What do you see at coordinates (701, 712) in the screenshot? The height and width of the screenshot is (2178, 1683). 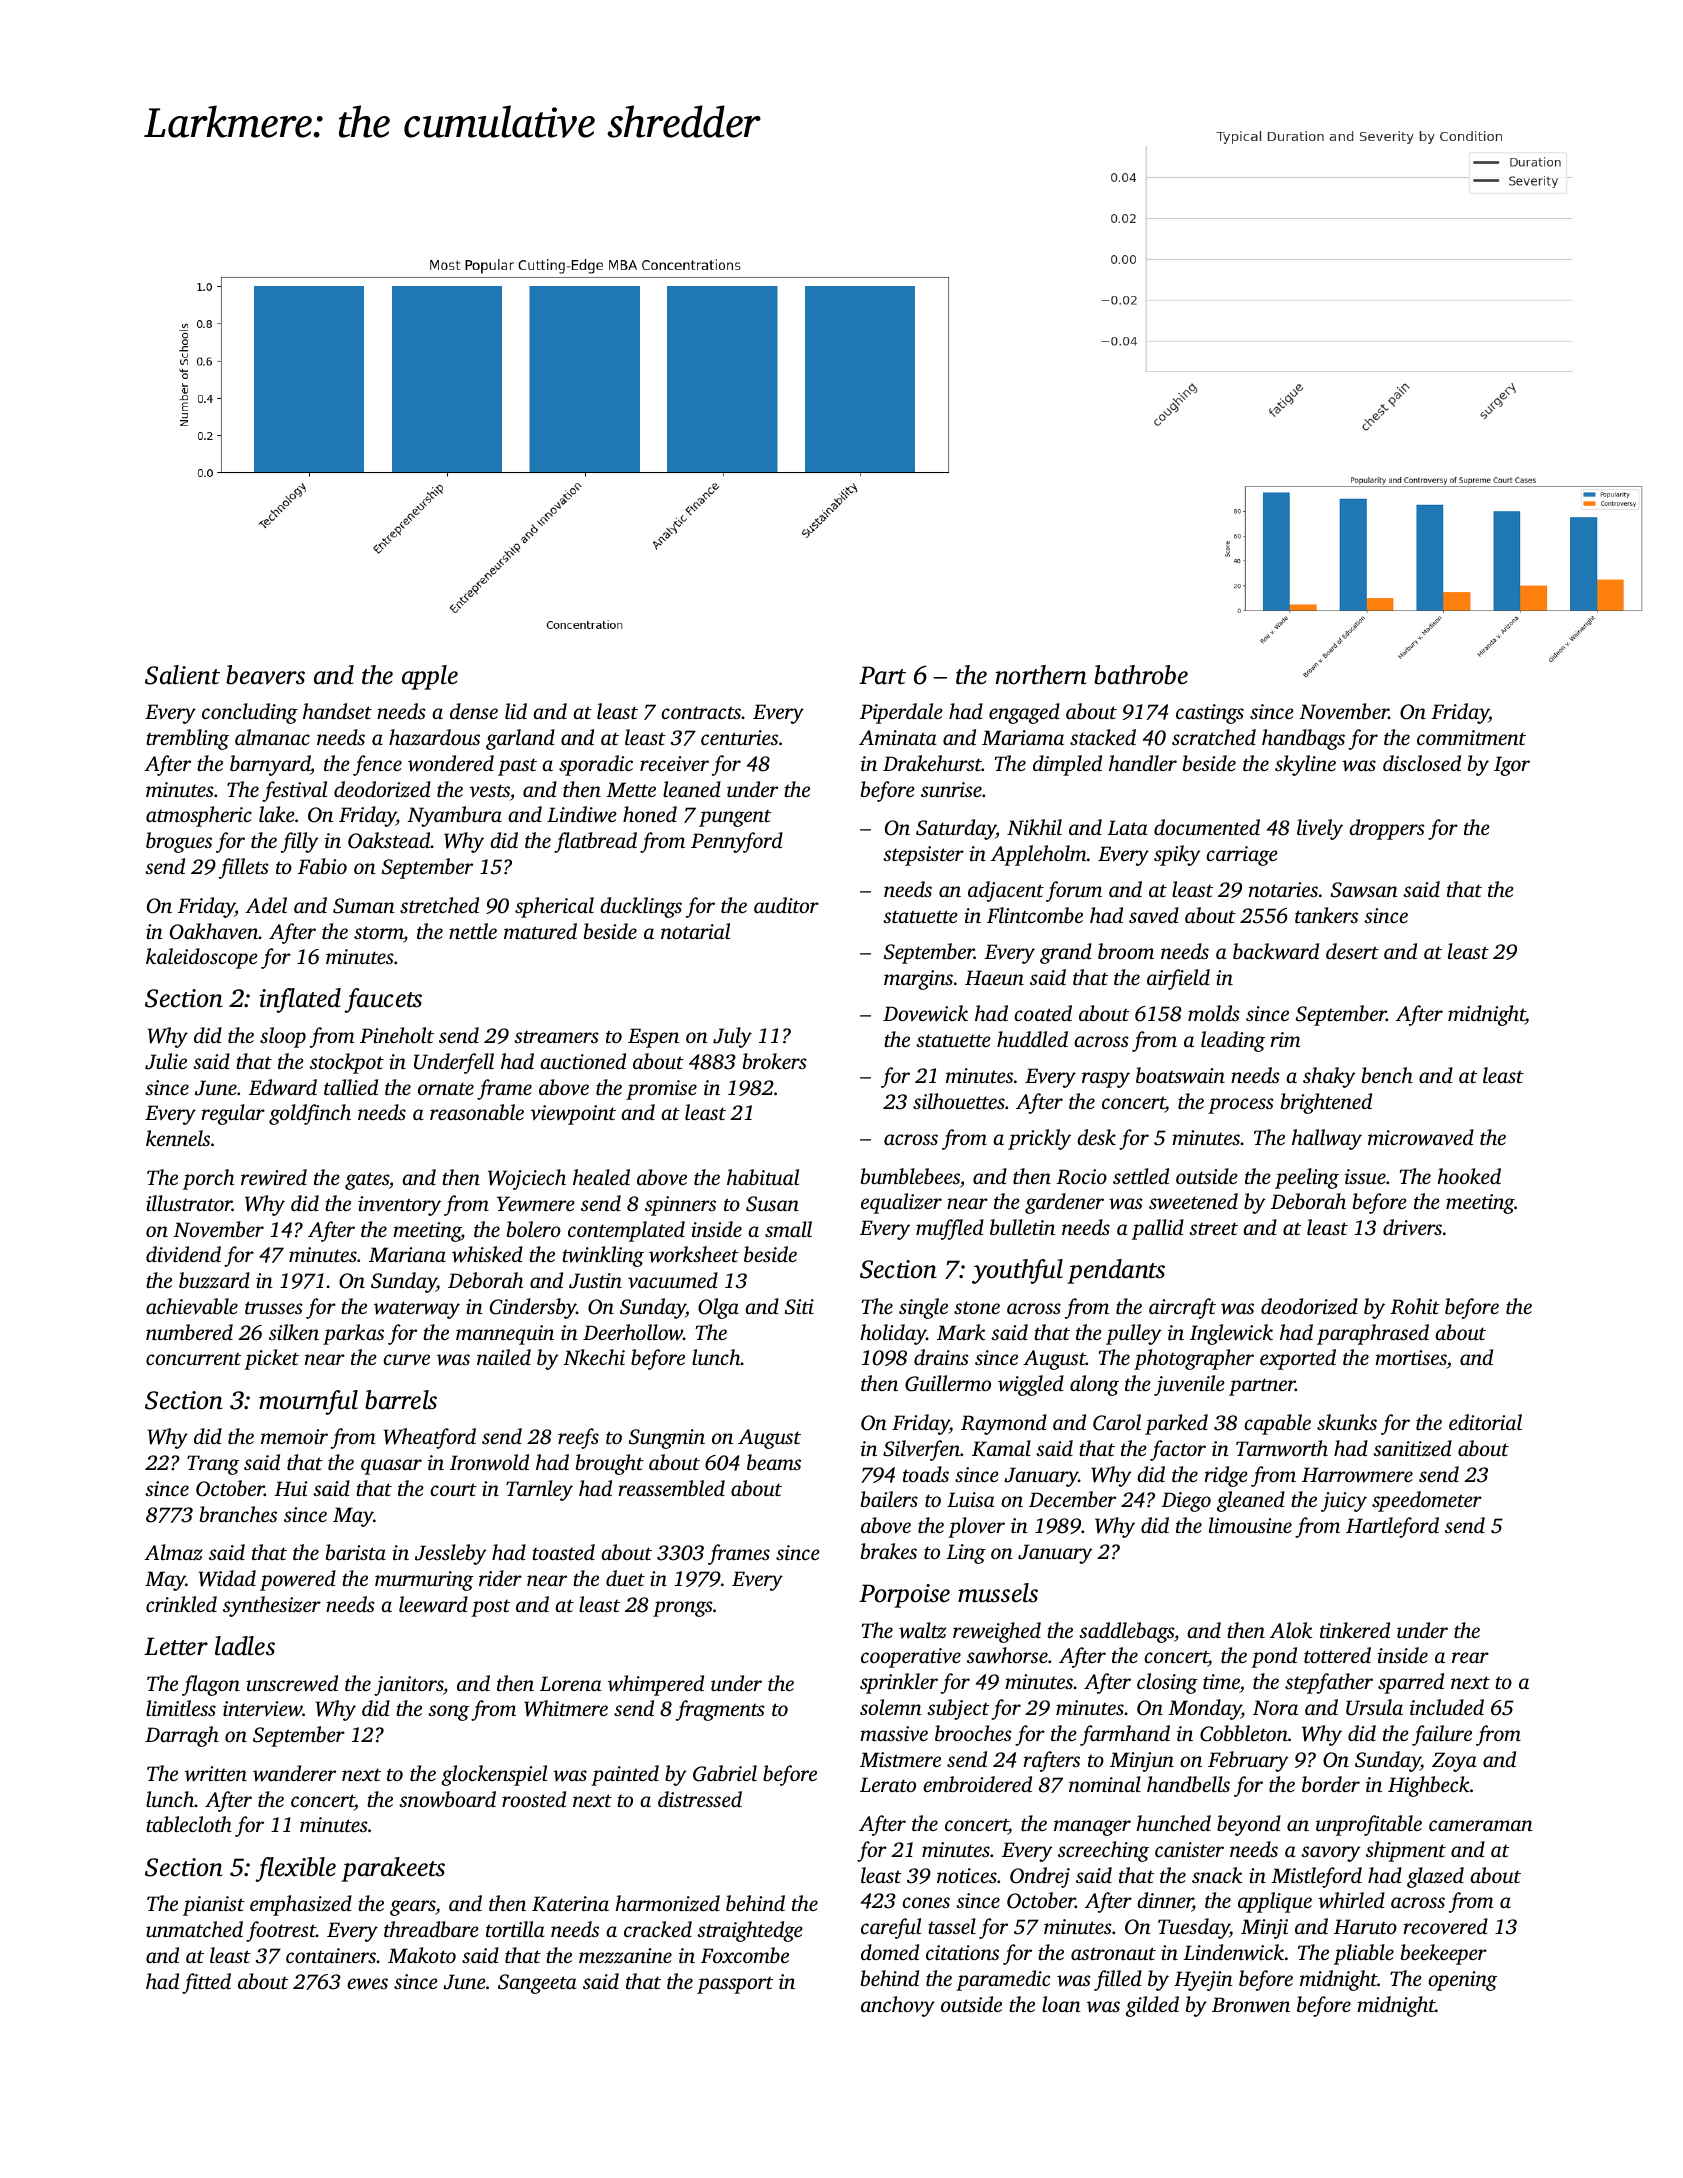 I see `contracts` at bounding box center [701, 712].
